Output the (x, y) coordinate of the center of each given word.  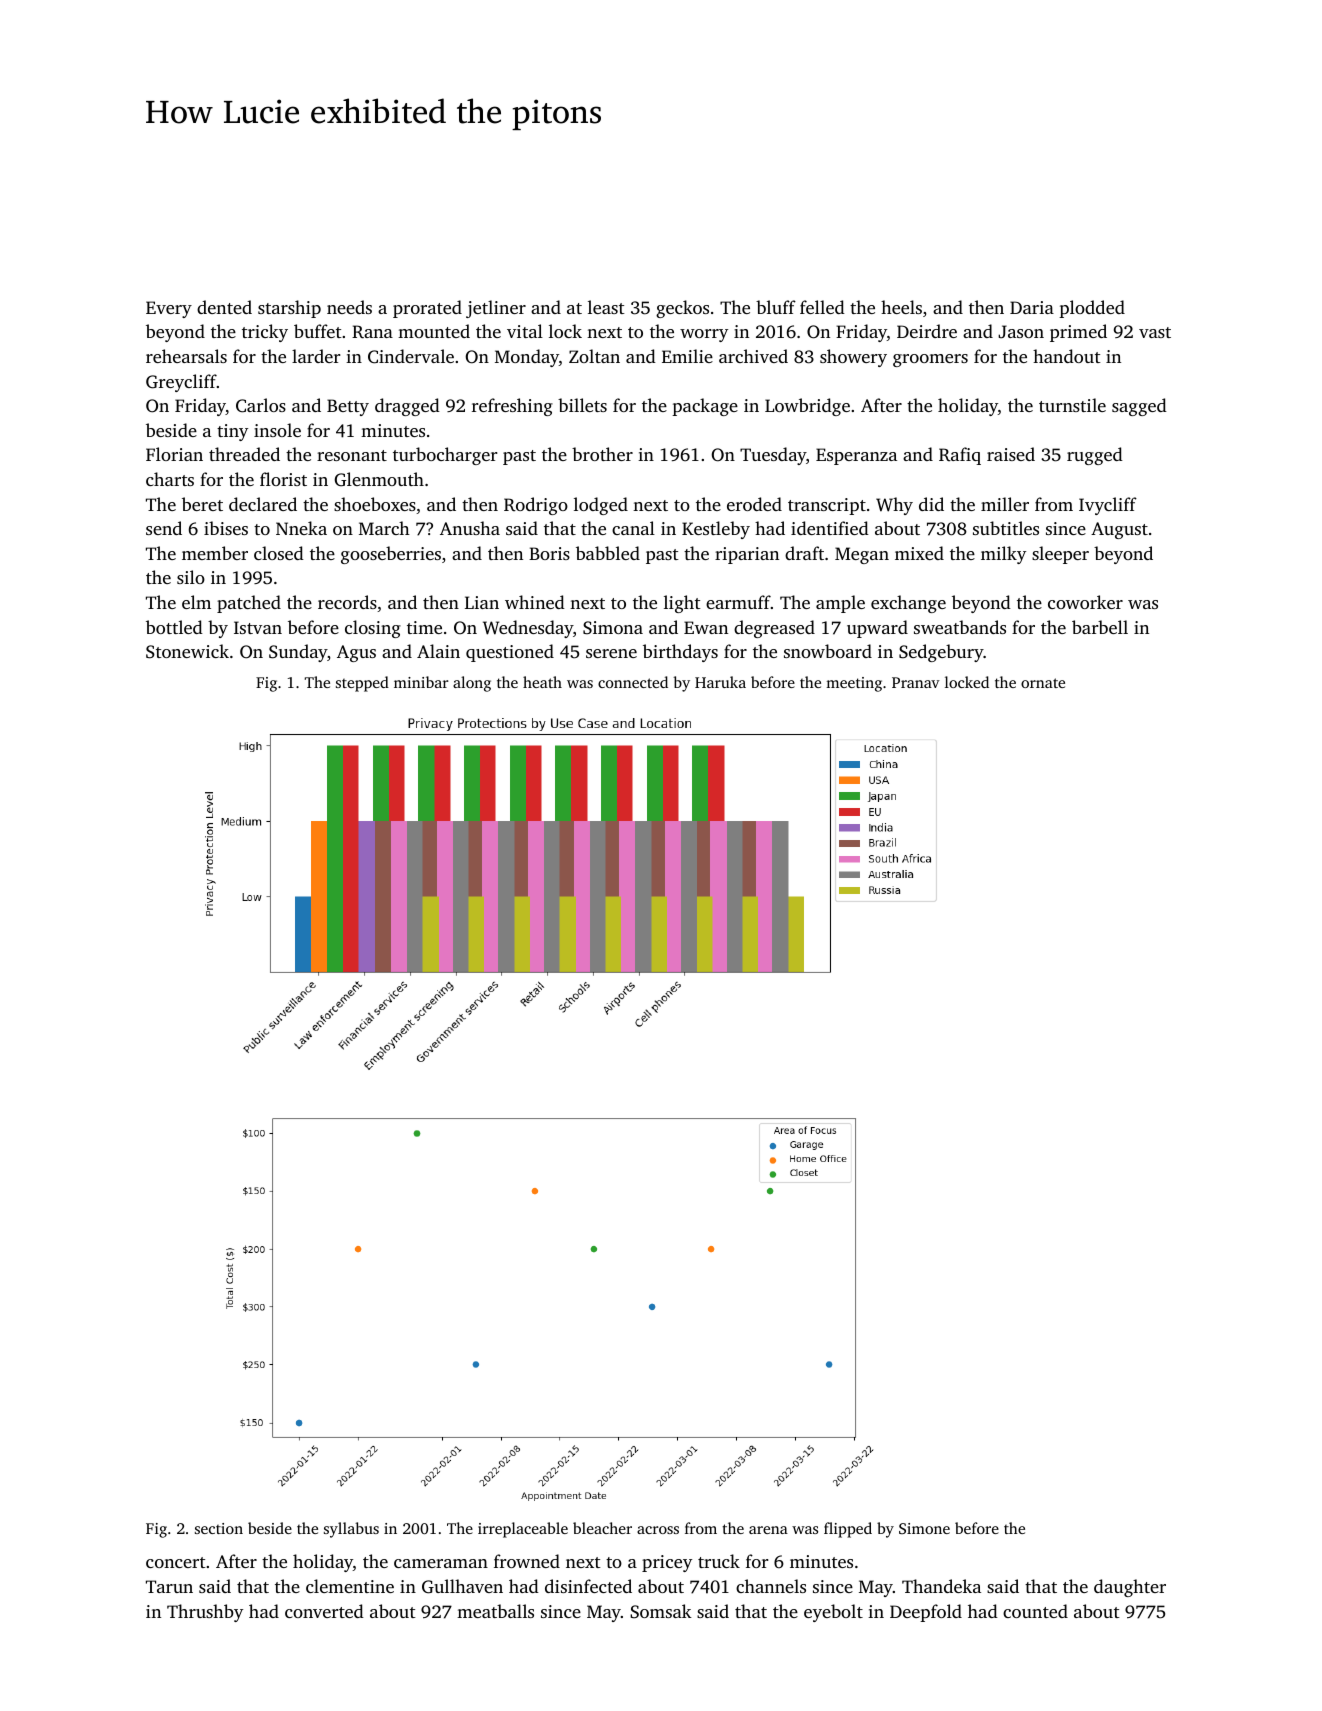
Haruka (720, 682)
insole (277, 430)
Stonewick (187, 651)
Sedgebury (941, 653)
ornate (1043, 683)
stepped (362, 684)
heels (901, 307)
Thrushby (205, 1613)
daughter (1130, 1588)
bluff (776, 307)
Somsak (661, 1611)
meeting (854, 684)
